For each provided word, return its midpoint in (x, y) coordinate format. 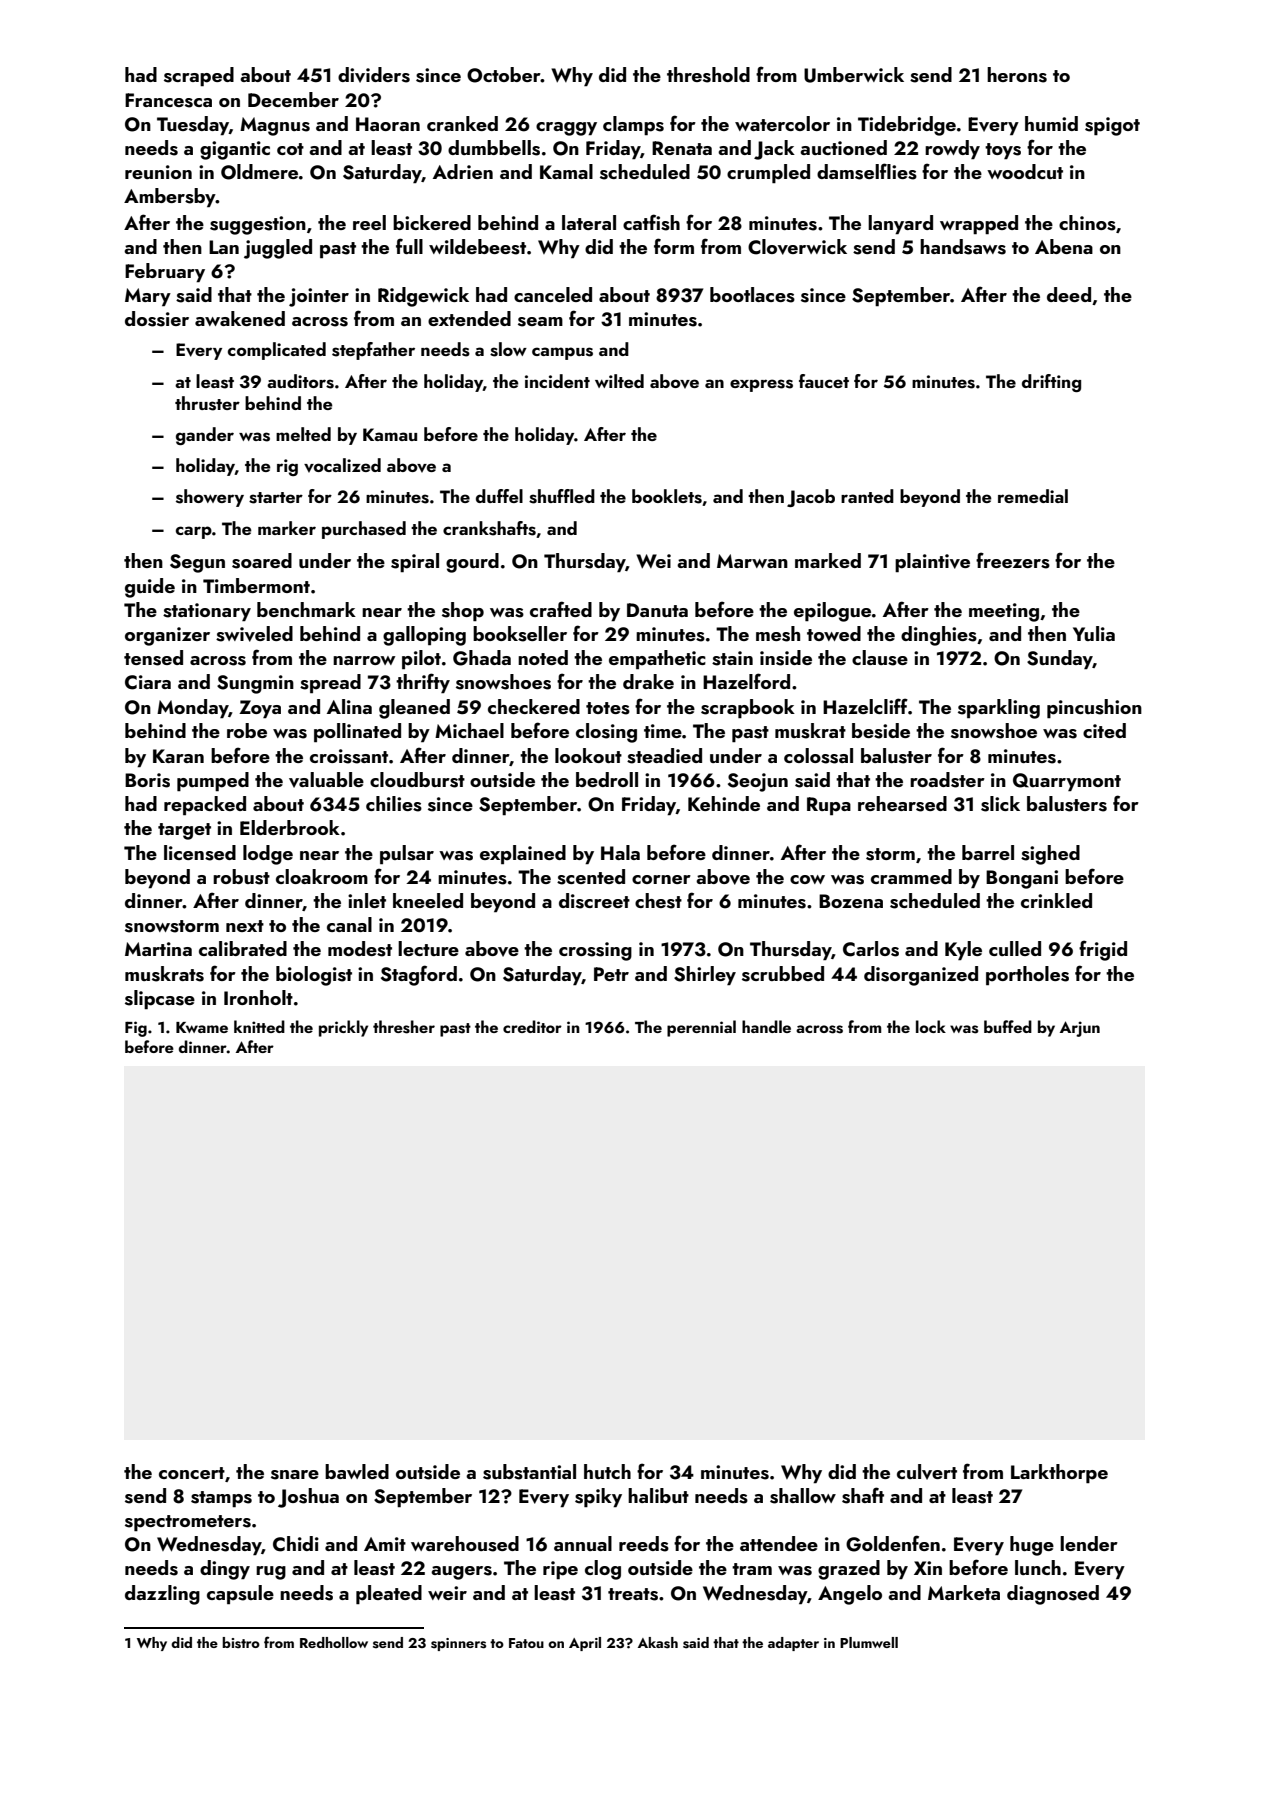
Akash (658, 1643)
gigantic (235, 150)
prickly (343, 1028)
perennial (701, 1028)
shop (463, 611)
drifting (1051, 383)
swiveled (254, 634)
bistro (241, 1643)
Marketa (964, 1592)
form (674, 246)
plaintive (932, 562)
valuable (326, 780)
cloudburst (417, 780)
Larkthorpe (1059, 1473)
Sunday (1060, 659)
